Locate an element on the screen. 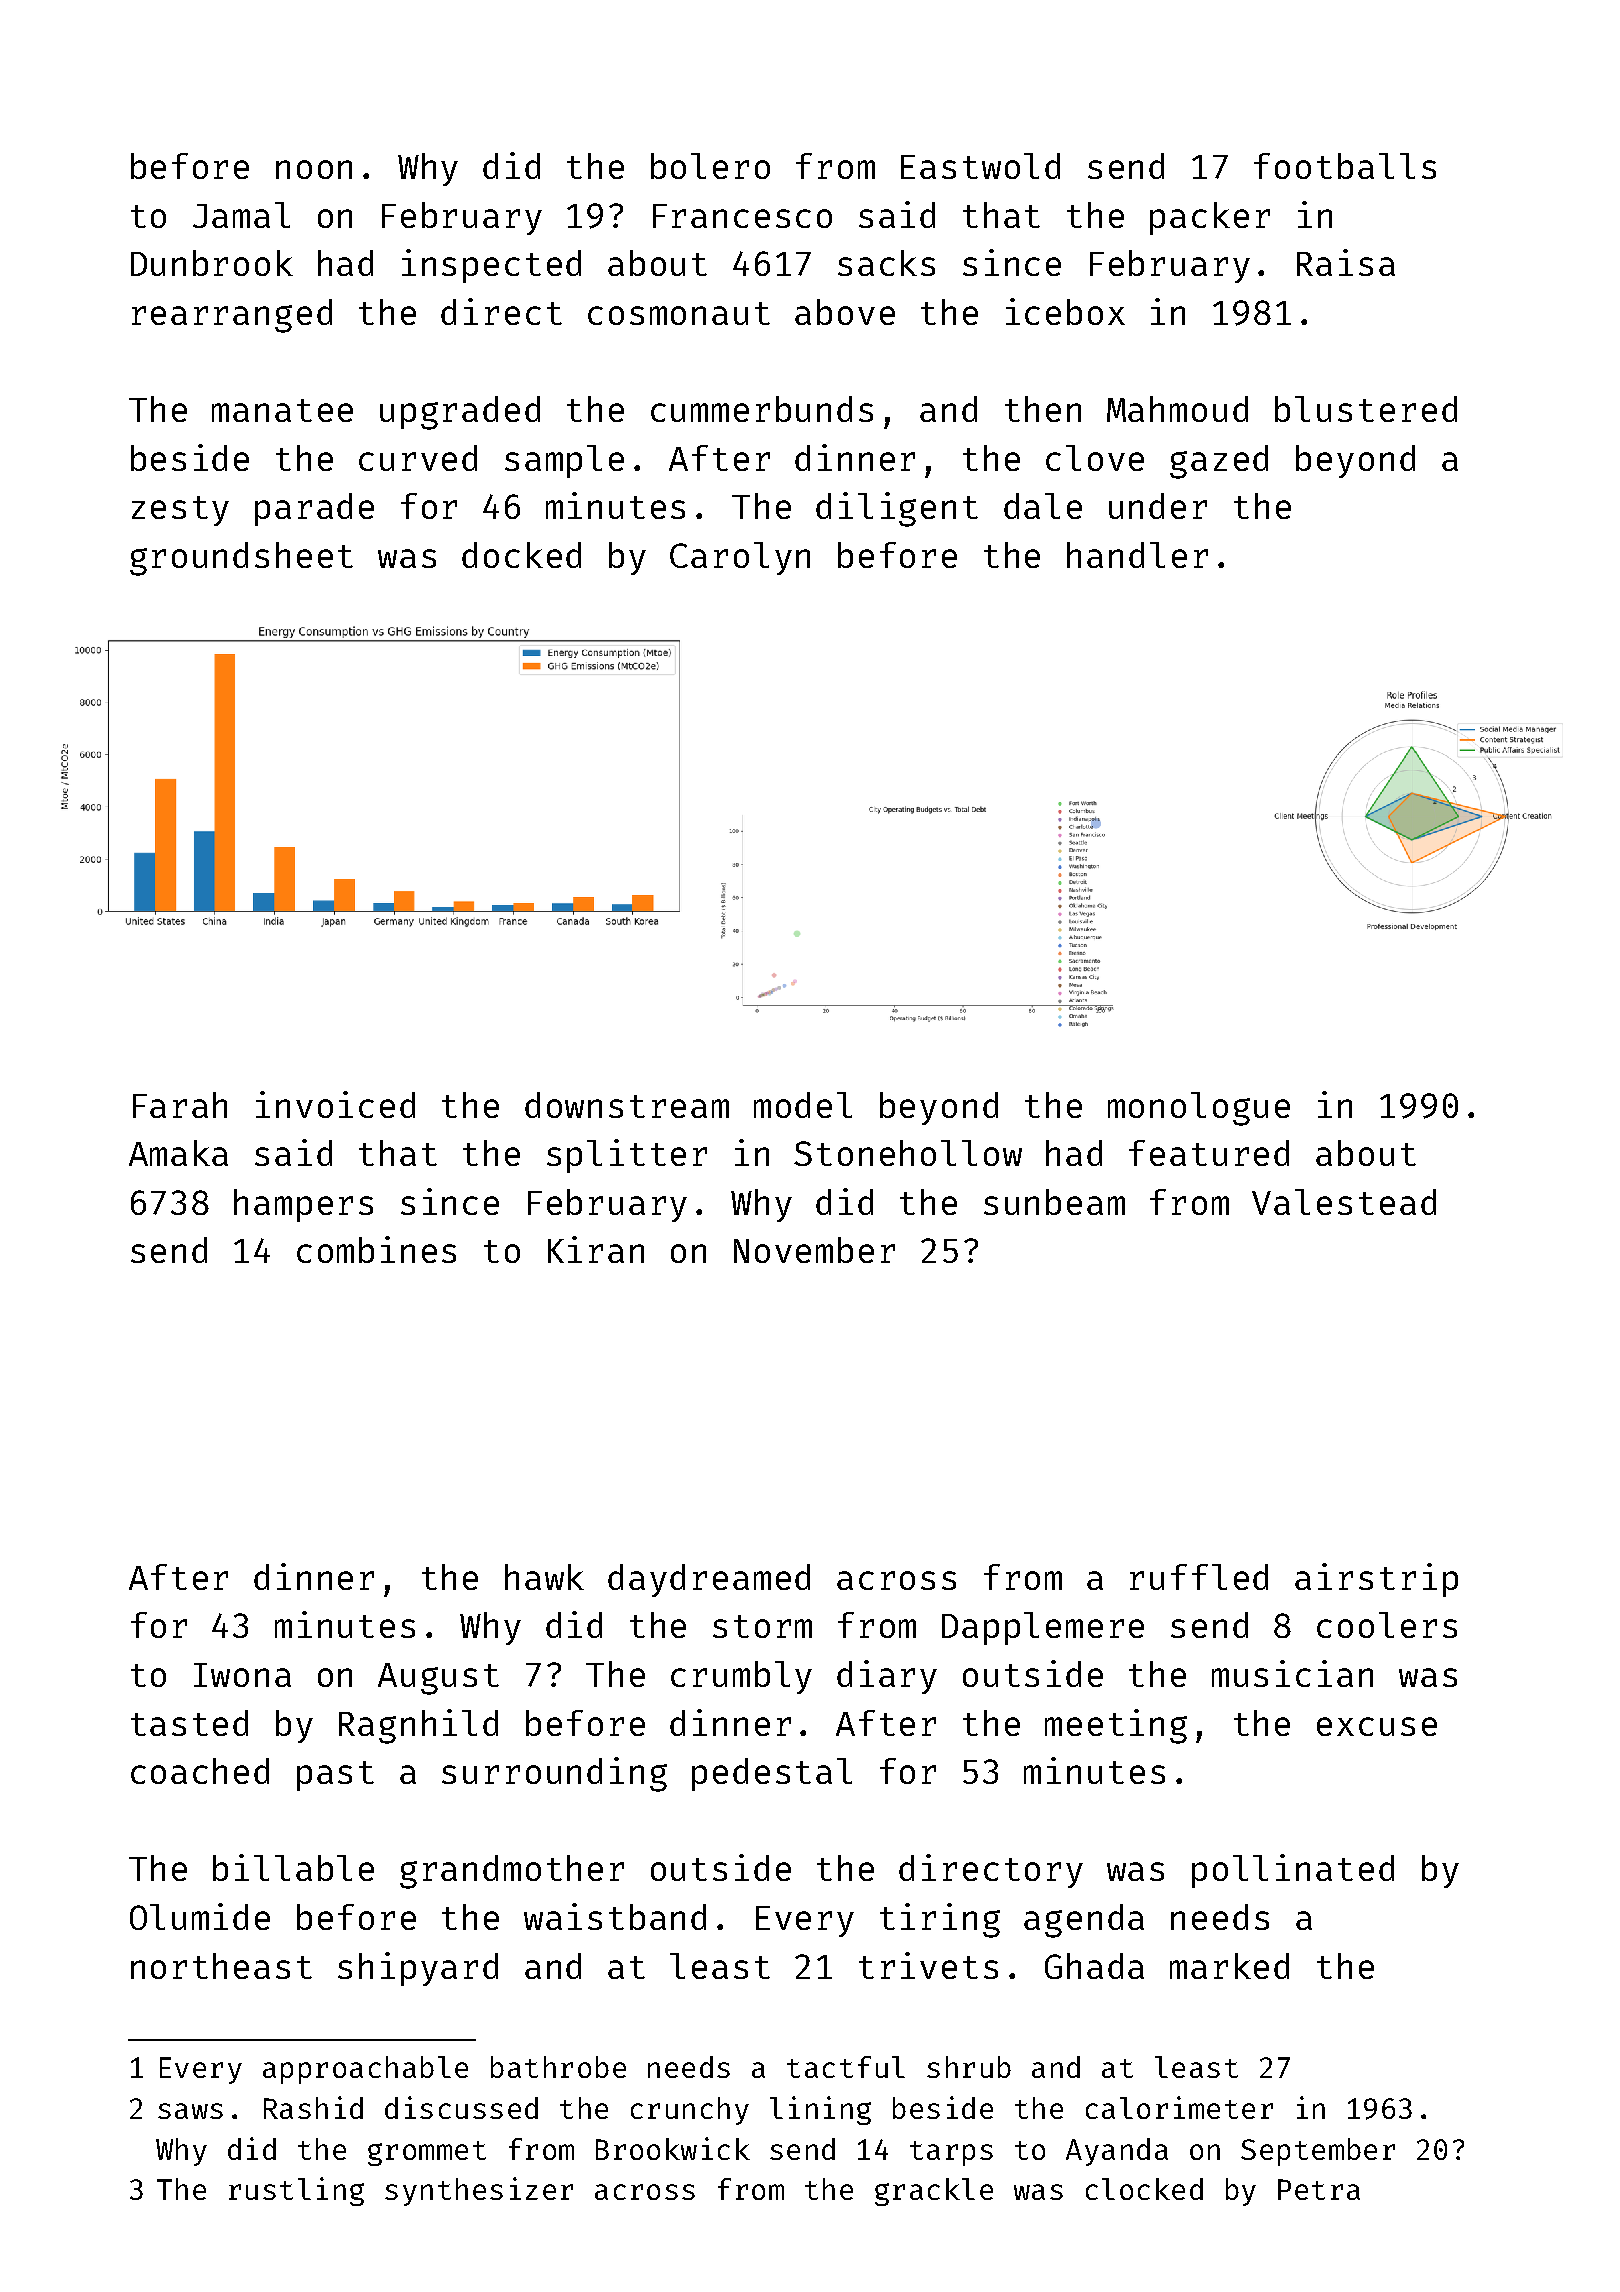  footballs is located at coordinates (1345, 166).
